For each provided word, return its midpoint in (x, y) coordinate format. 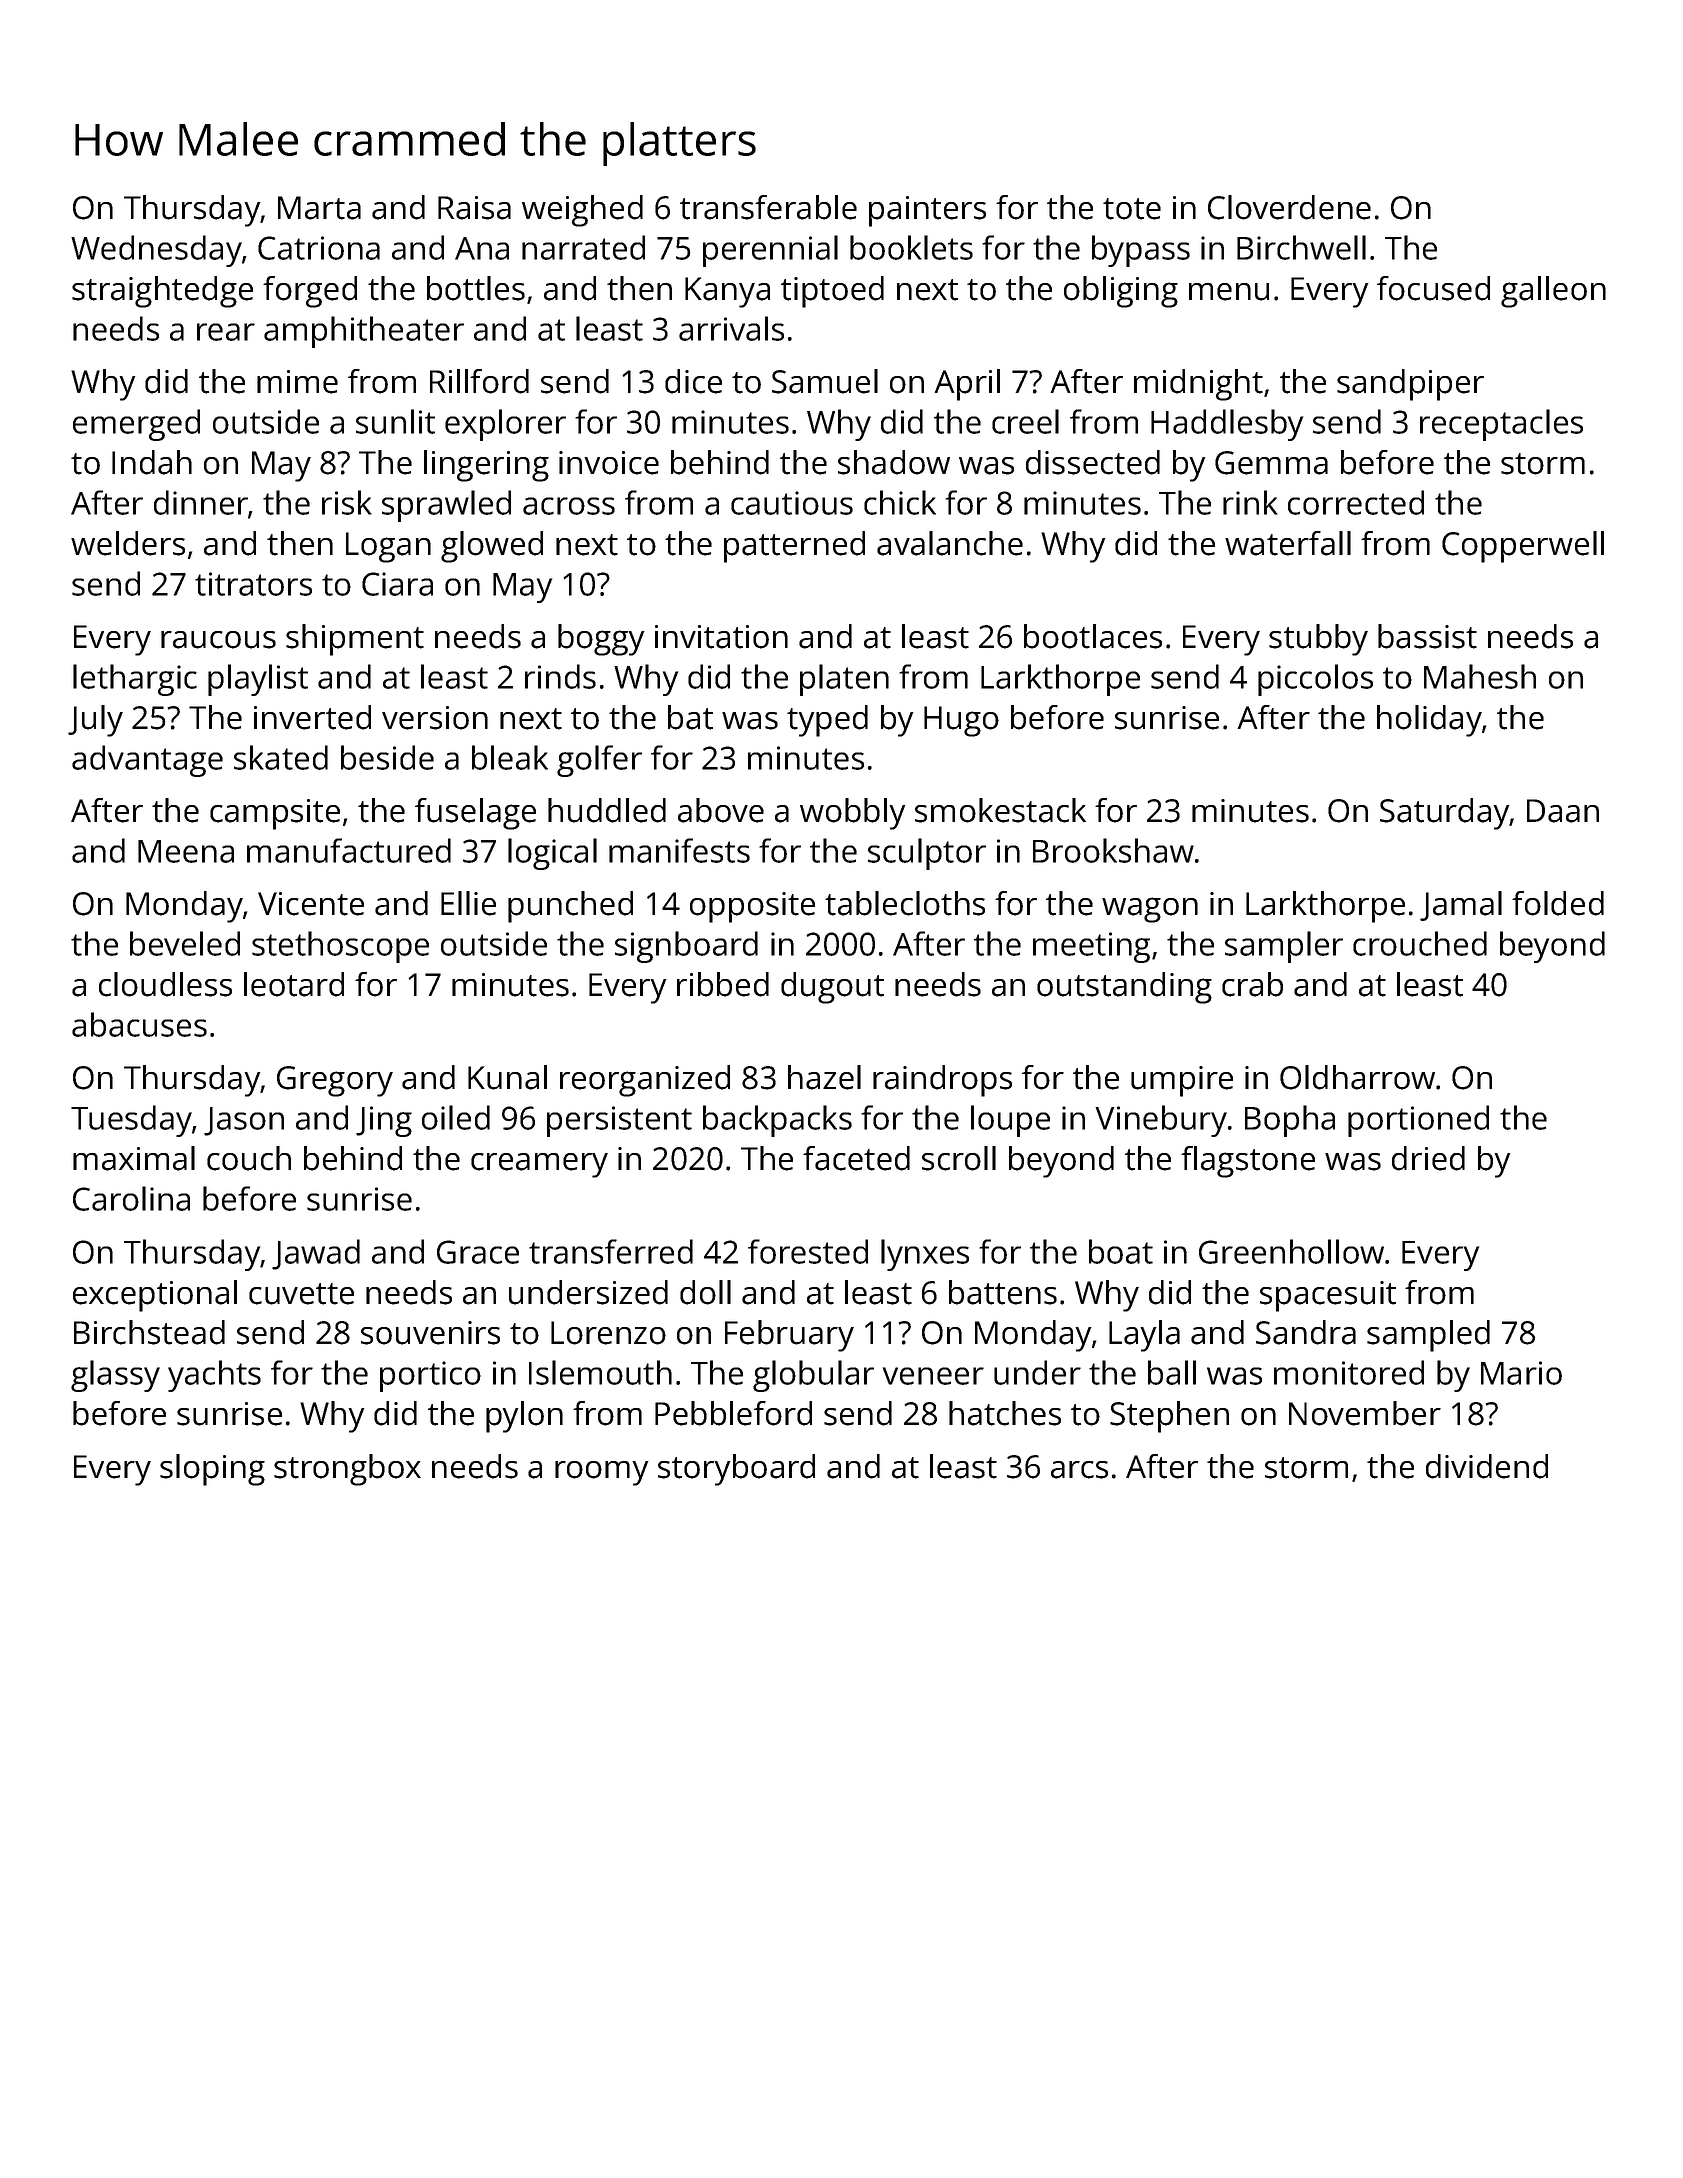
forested (808, 1251)
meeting (1091, 947)
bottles (476, 288)
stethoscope (340, 947)
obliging (1121, 292)
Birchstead (149, 1332)
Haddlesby (1227, 425)
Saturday (1444, 814)
